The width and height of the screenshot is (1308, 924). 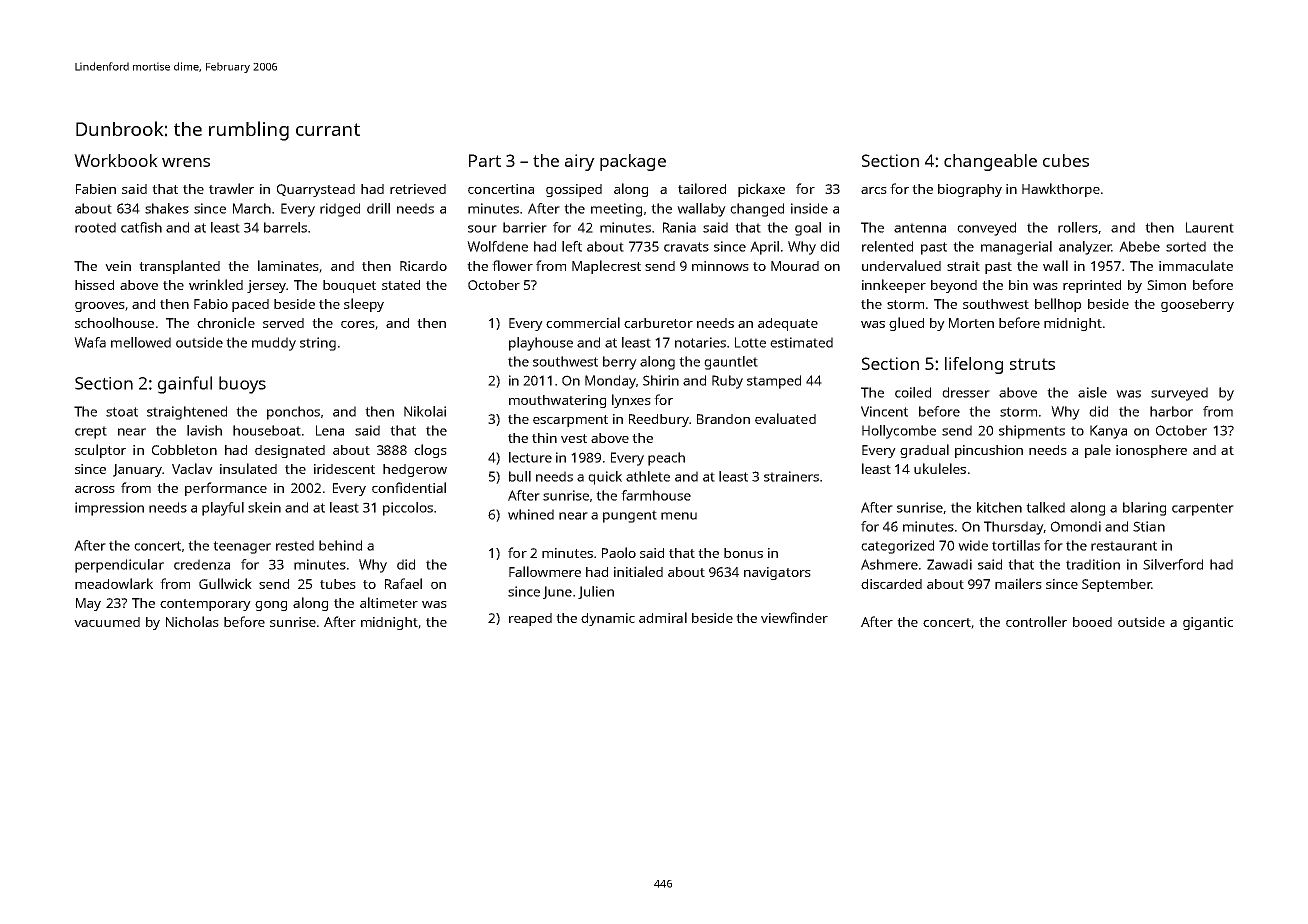 I want to click on Hollycombe, so click(x=899, y=432).
